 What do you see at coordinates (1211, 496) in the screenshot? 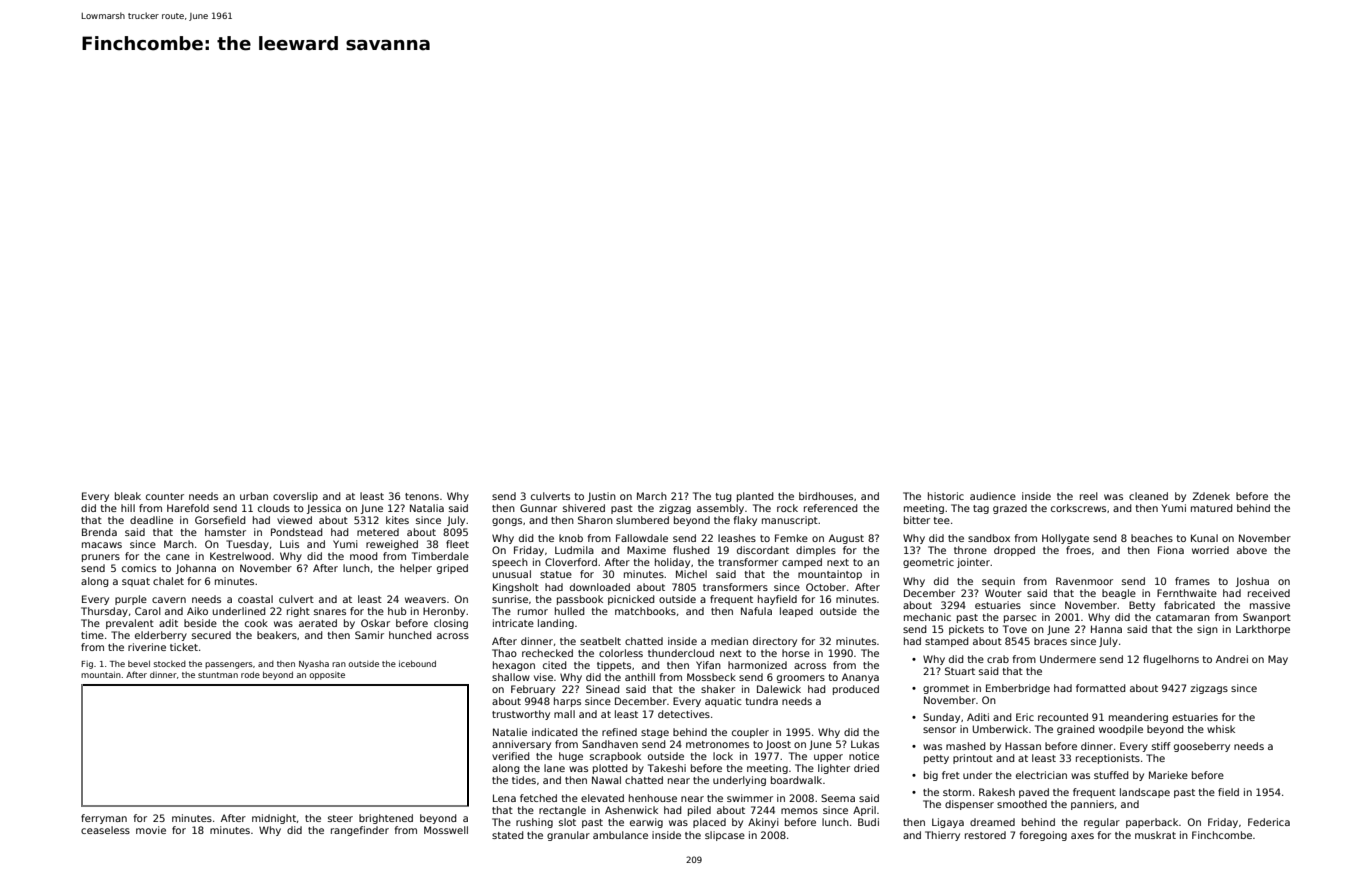
I see `Zdenek` at bounding box center [1211, 496].
